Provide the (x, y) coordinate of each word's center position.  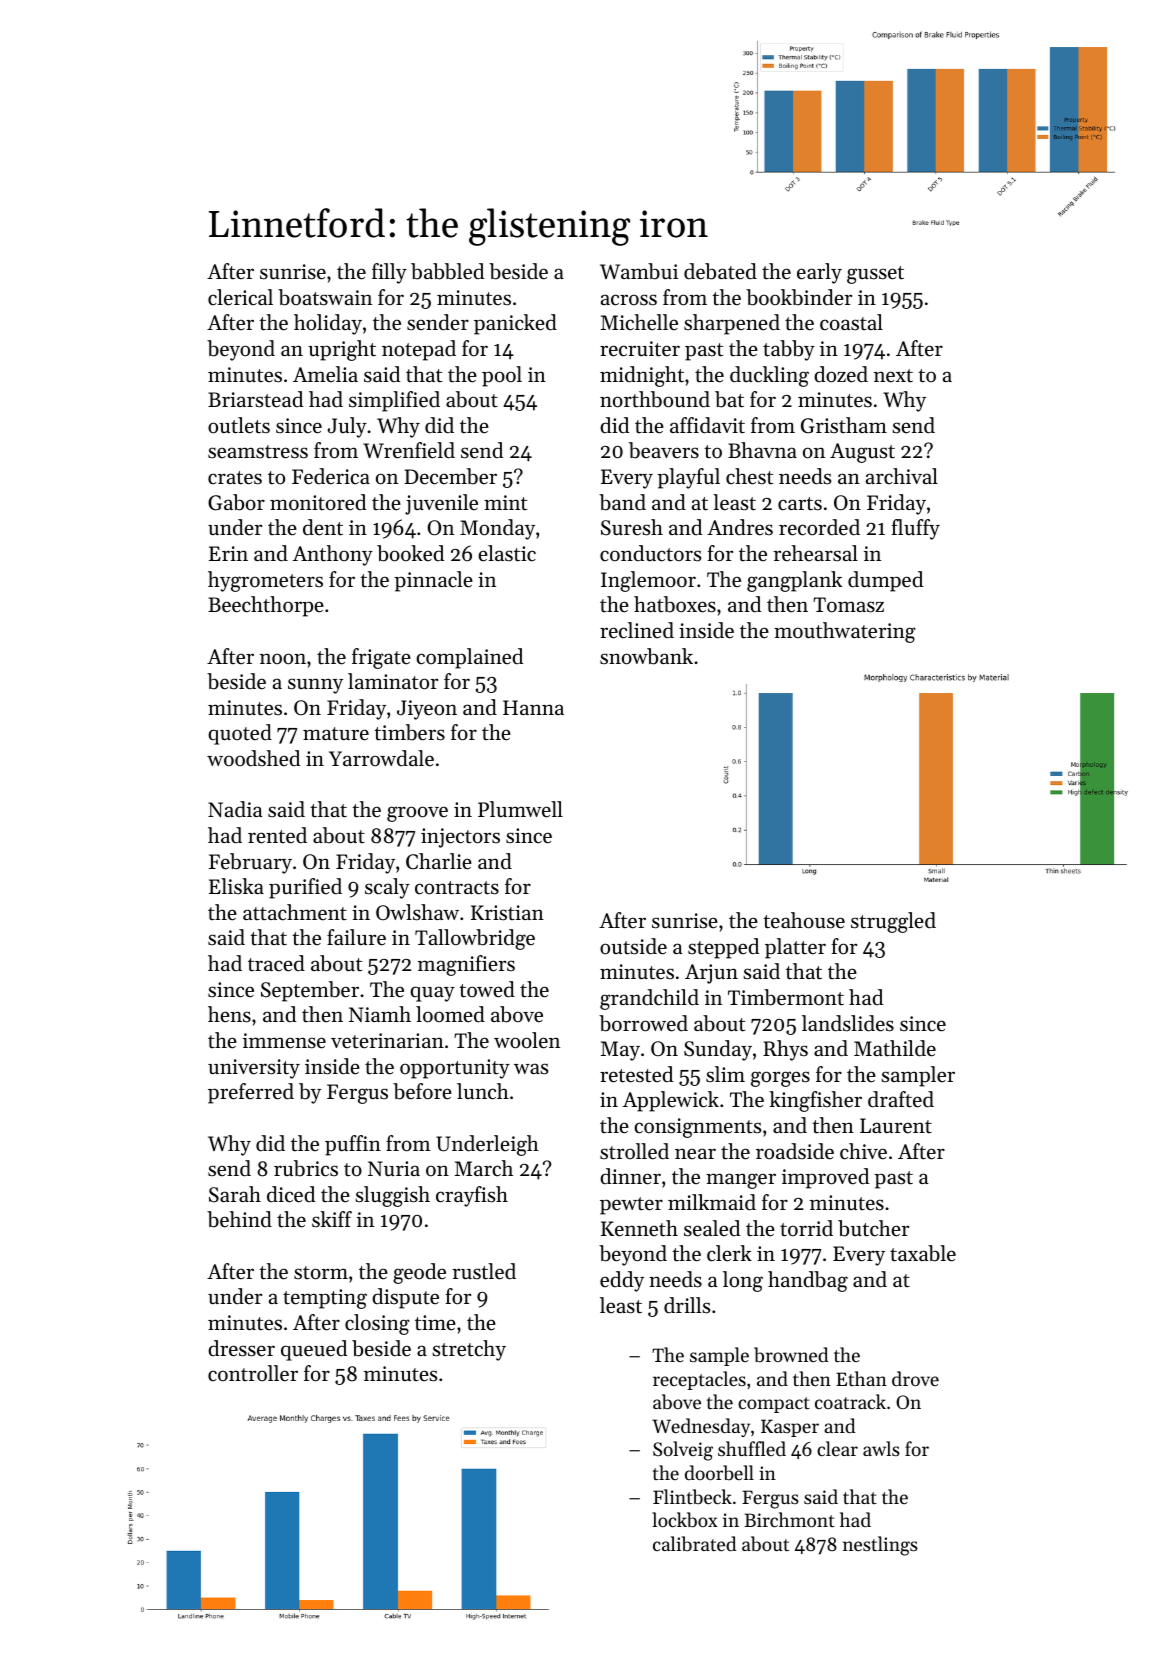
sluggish (392, 1196)
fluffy (915, 529)
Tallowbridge (475, 939)
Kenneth (639, 1228)
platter (795, 948)
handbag (808, 1281)
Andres (740, 527)
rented (277, 835)
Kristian (507, 913)
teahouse (804, 920)
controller (253, 1373)
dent (323, 527)
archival (902, 476)
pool (502, 376)
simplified (394, 401)
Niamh (380, 1014)
